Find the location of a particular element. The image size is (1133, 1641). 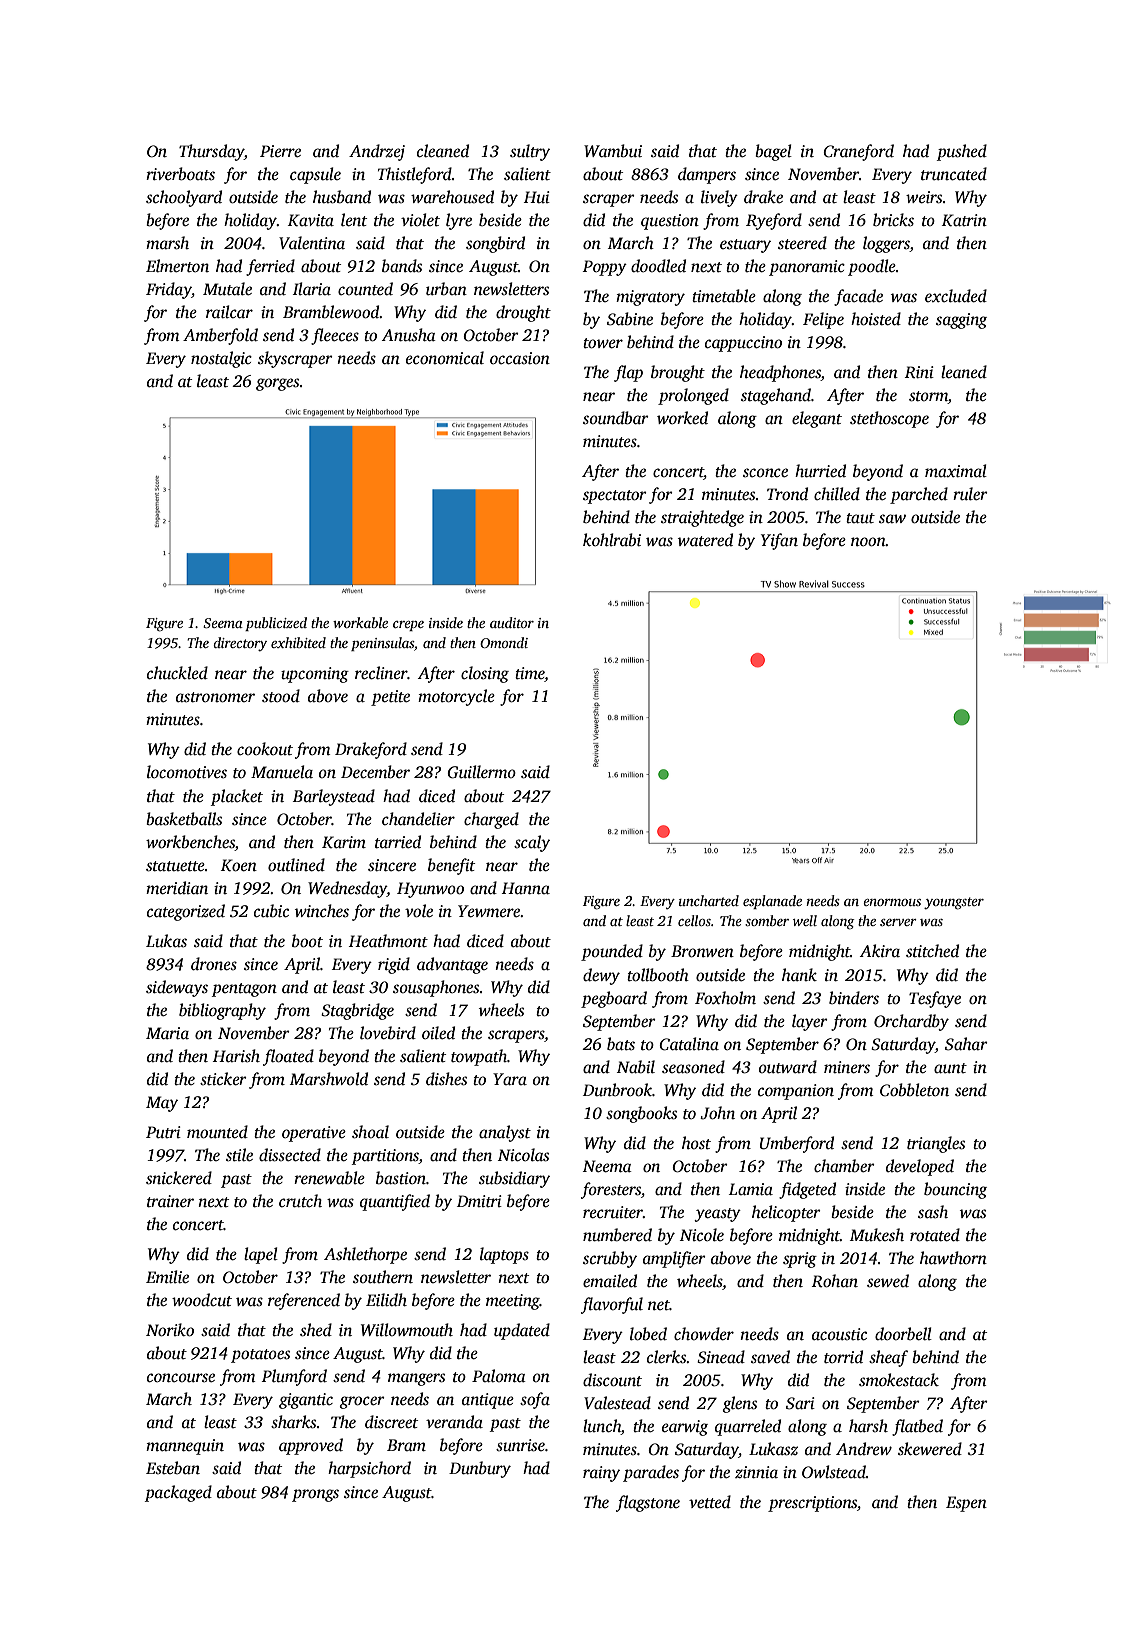

riverboats is located at coordinates (180, 174).
